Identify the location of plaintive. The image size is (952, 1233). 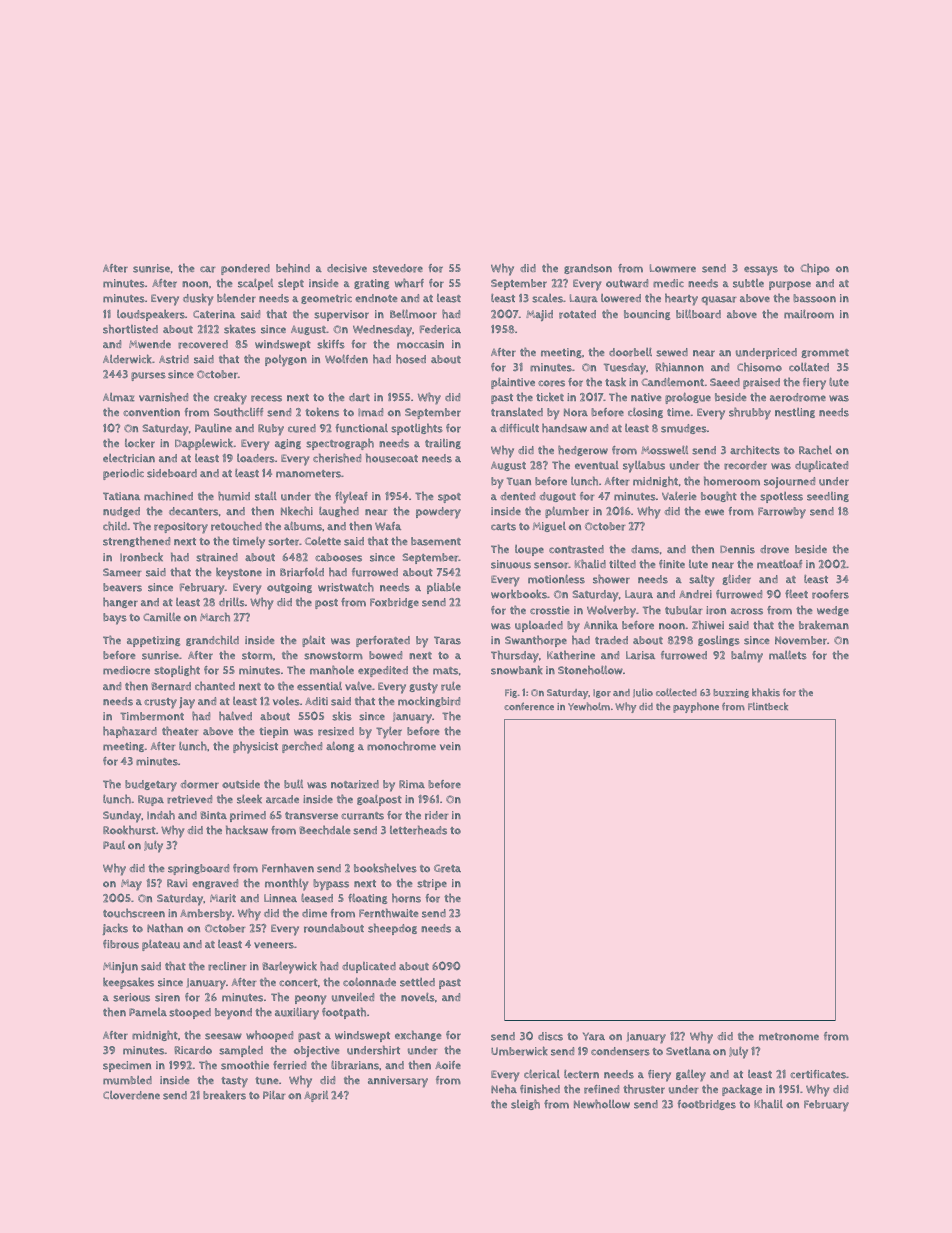
(513, 383).
